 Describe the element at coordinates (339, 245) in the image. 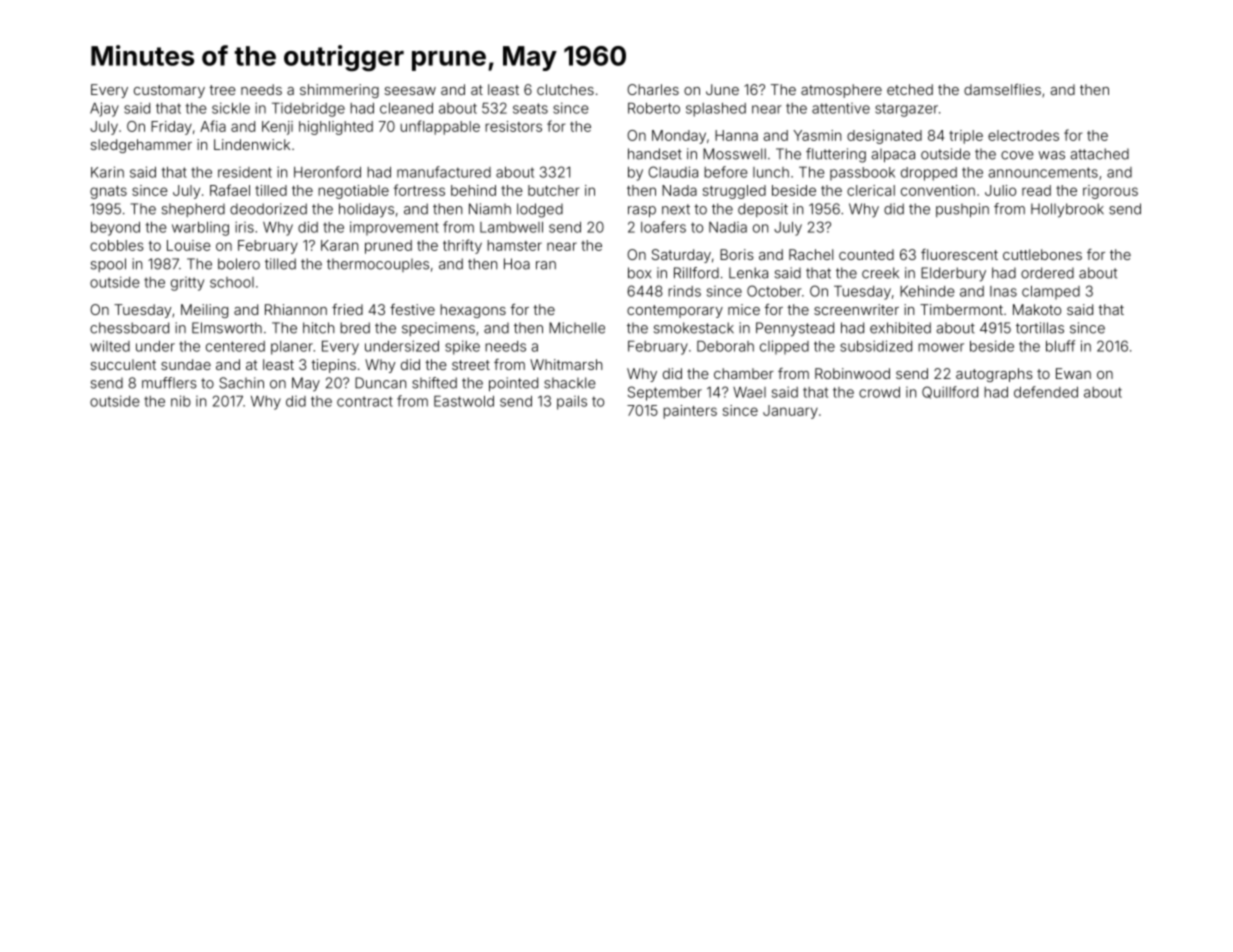

I see `Karan` at that location.
